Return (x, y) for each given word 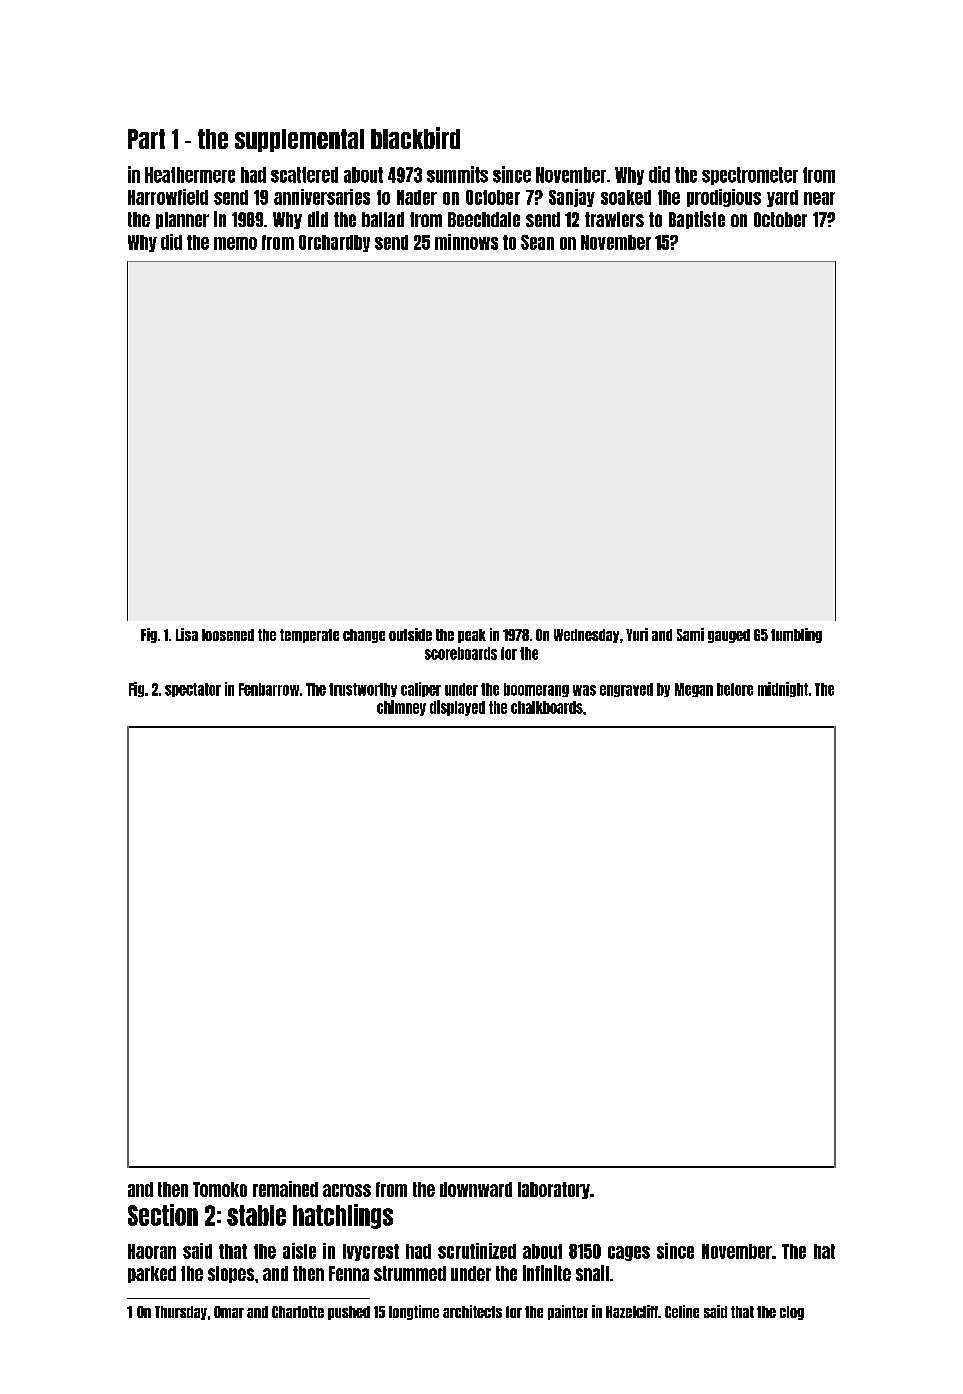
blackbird (415, 138)
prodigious (724, 198)
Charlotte (298, 1312)
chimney (401, 708)
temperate (309, 636)
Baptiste (697, 220)
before (735, 689)
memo (235, 243)
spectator (193, 690)
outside (410, 634)
